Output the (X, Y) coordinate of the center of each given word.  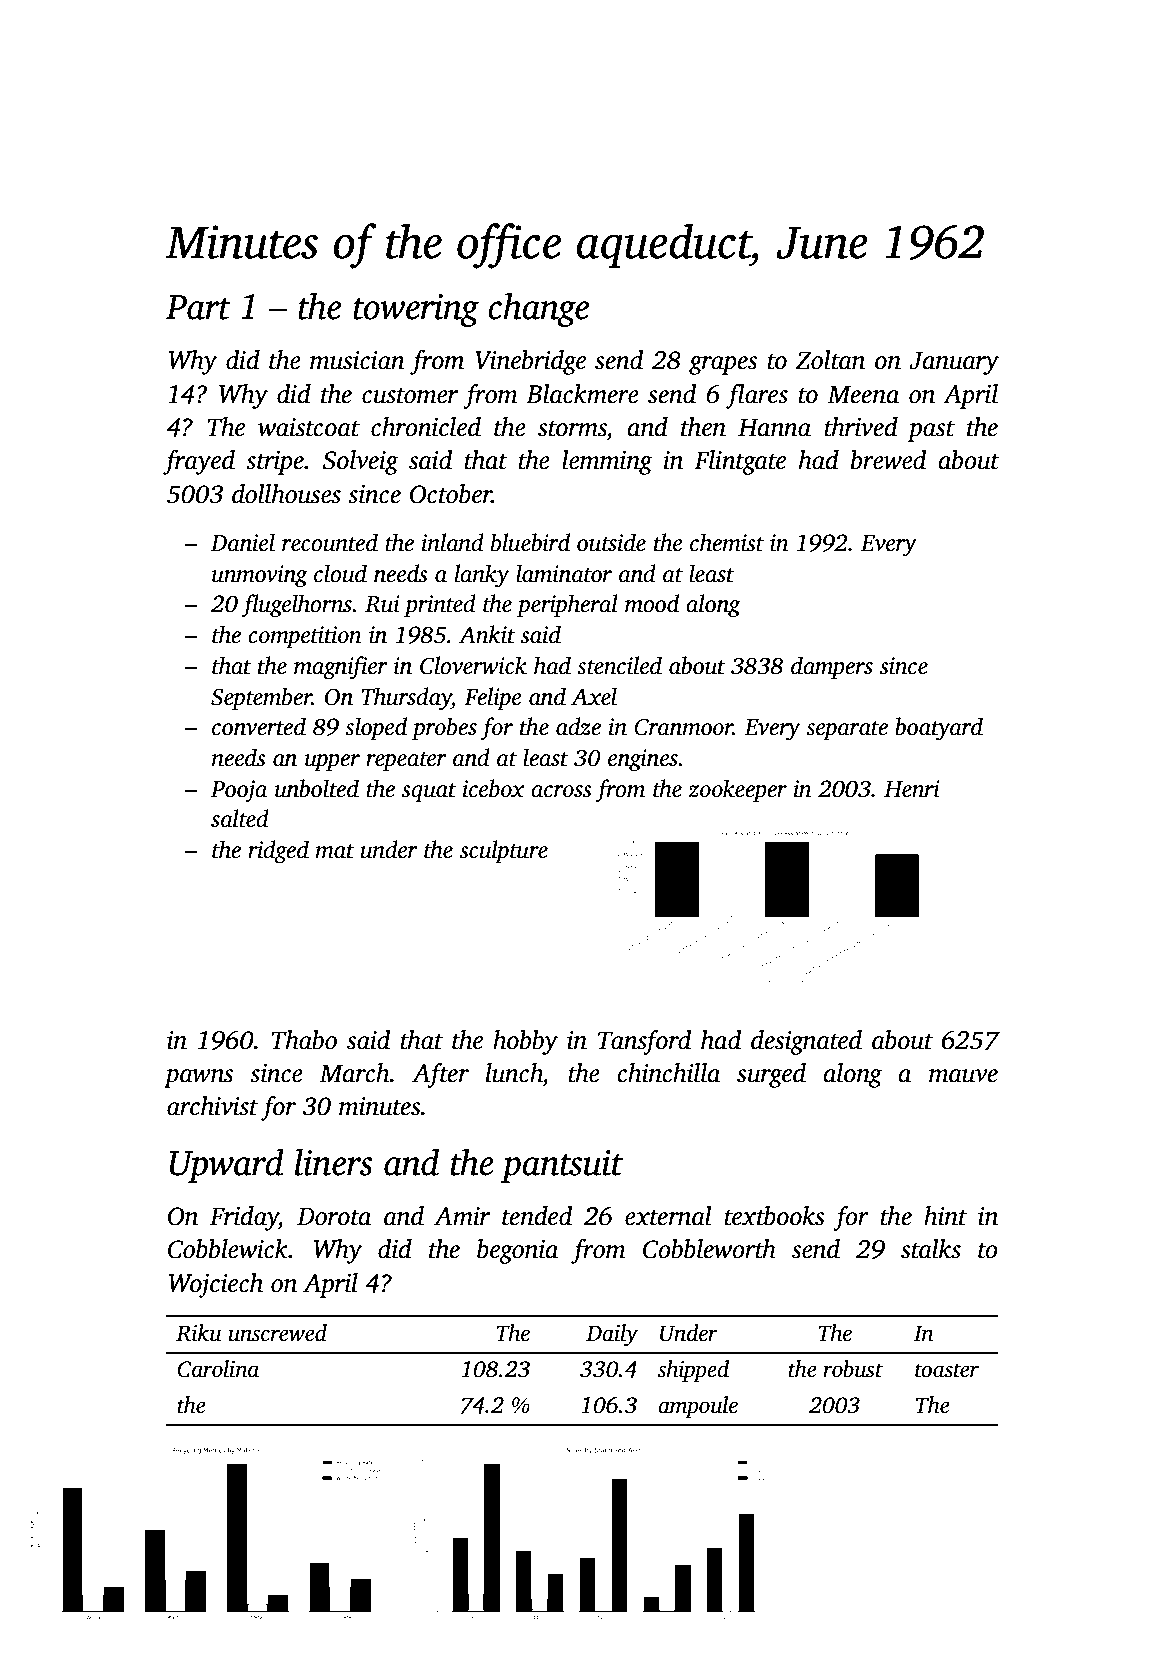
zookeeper (737, 790)
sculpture (504, 851)
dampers (832, 667)
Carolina (218, 1369)
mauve (963, 1076)
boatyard (939, 729)
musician (357, 360)
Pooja (239, 791)
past (931, 431)
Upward (227, 1165)
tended (537, 1216)
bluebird (530, 542)
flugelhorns (296, 606)
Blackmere (582, 394)
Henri (912, 789)
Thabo (304, 1040)
